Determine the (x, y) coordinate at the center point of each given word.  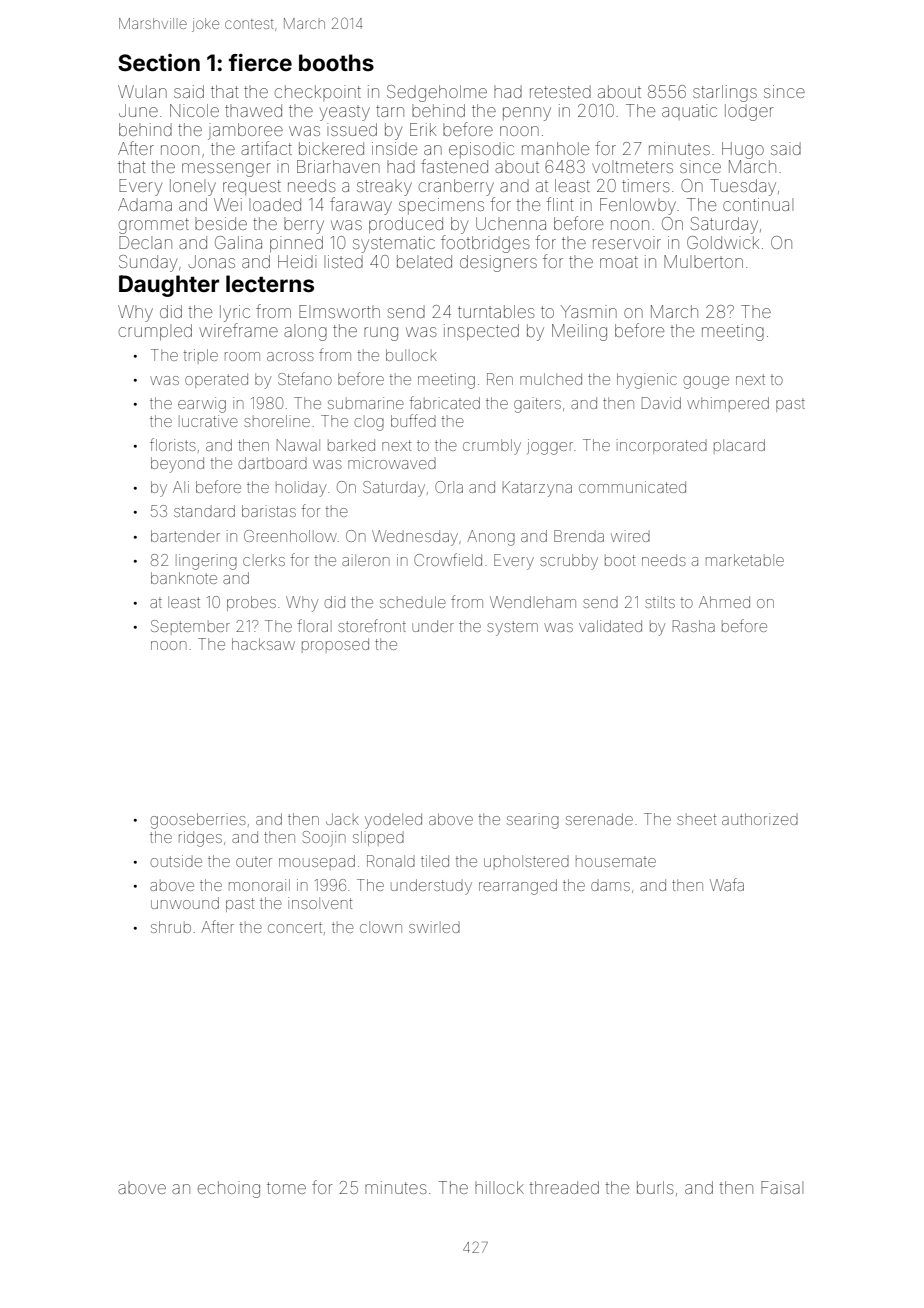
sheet (697, 819)
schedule (413, 602)
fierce (260, 62)
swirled (434, 927)
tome (286, 1188)
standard (204, 511)
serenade (599, 819)
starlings (725, 93)
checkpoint (318, 93)
